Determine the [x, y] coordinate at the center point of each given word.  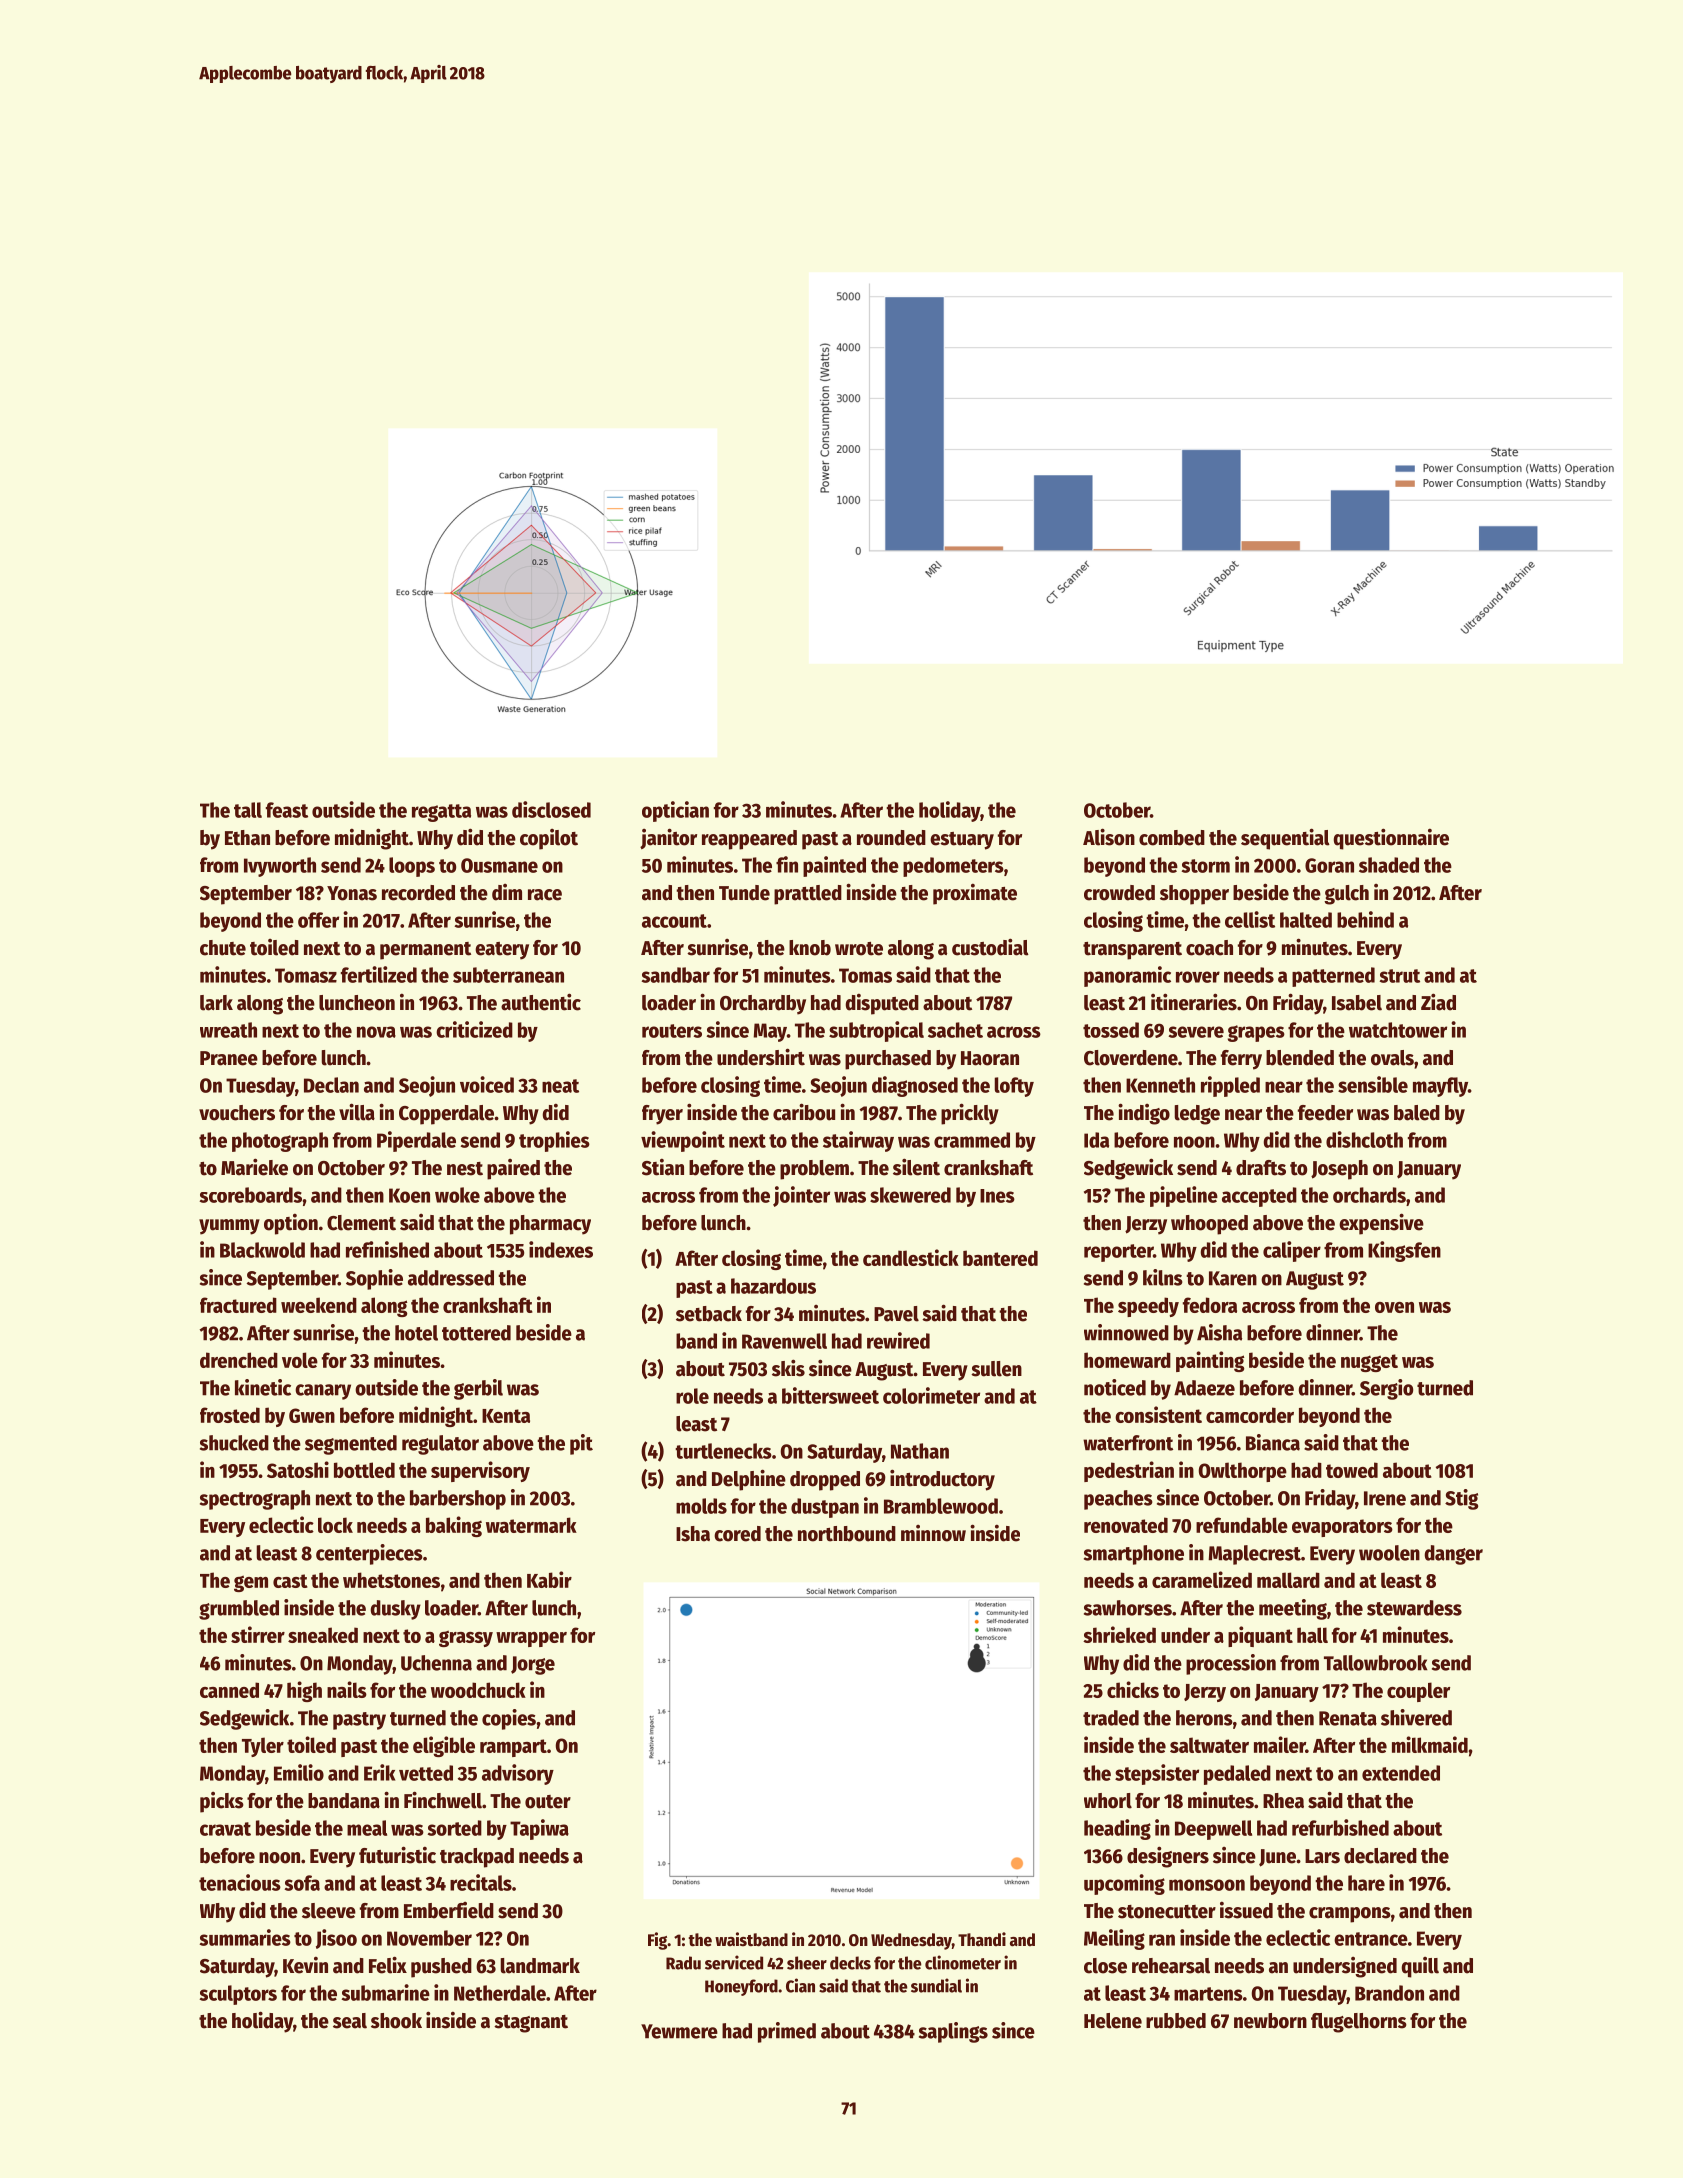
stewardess [1414, 1608]
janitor [668, 838]
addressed [451, 1278]
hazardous [773, 1286]
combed [1172, 838]
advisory [518, 1774]
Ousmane [499, 865]
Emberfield [449, 1910]
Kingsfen [1404, 1251]
